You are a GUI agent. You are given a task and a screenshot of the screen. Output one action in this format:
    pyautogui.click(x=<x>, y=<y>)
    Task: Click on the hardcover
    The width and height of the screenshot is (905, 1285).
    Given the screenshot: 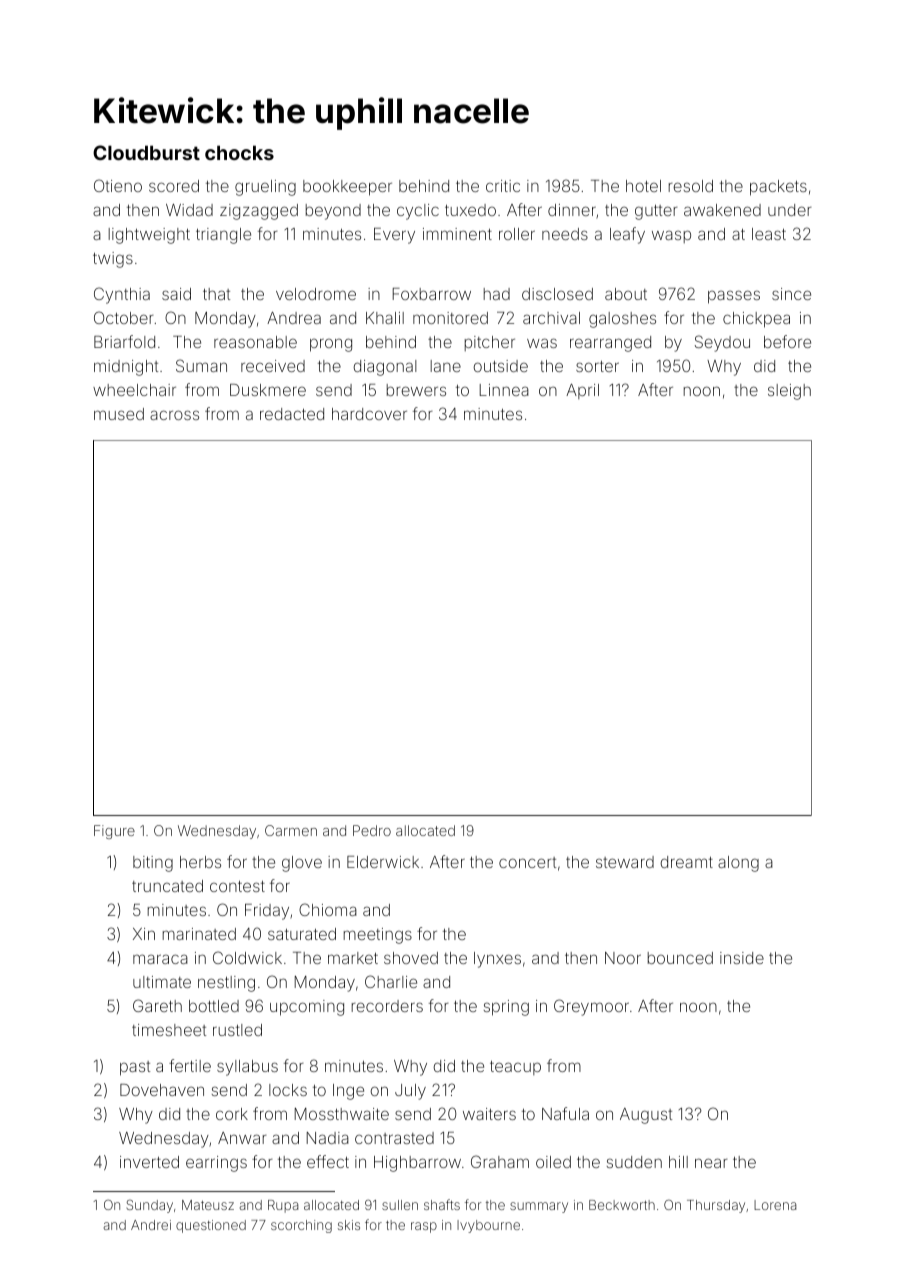 What is the action you would take?
    pyautogui.click(x=369, y=414)
